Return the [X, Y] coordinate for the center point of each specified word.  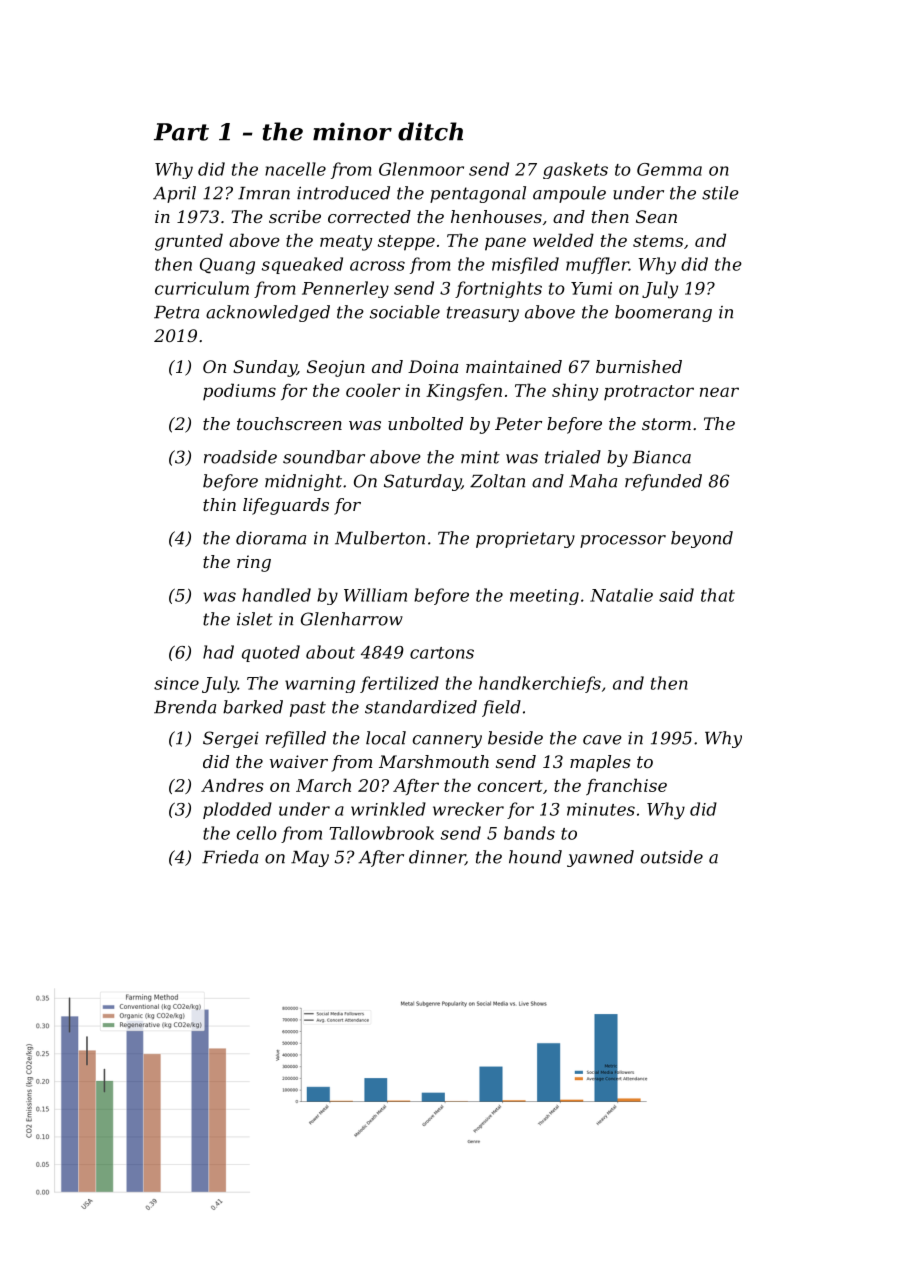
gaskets [575, 170]
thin [219, 504]
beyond [702, 539]
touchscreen [289, 423]
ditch [430, 131]
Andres [232, 785]
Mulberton [380, 538]
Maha [593, 481]
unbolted [425, 423]
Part [181, 132]
